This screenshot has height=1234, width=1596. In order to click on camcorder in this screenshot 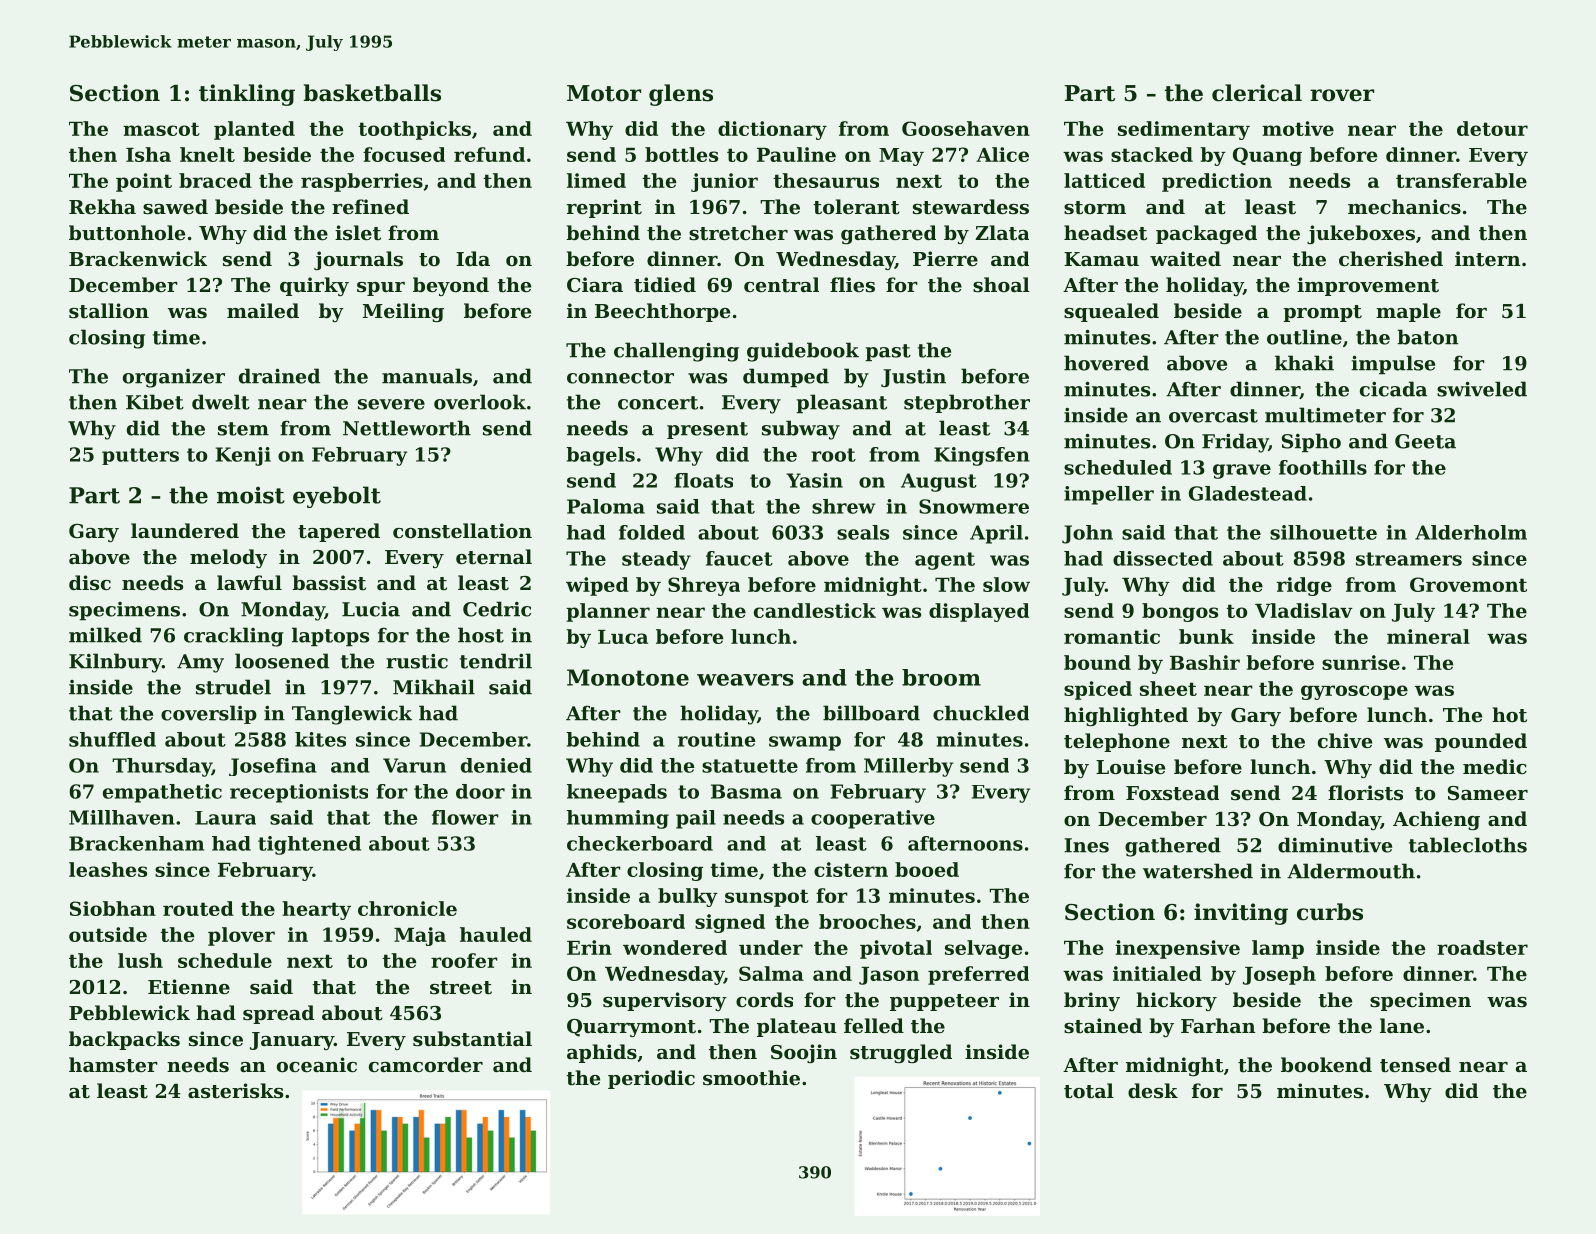, I will do `click(426, 1065)`.
